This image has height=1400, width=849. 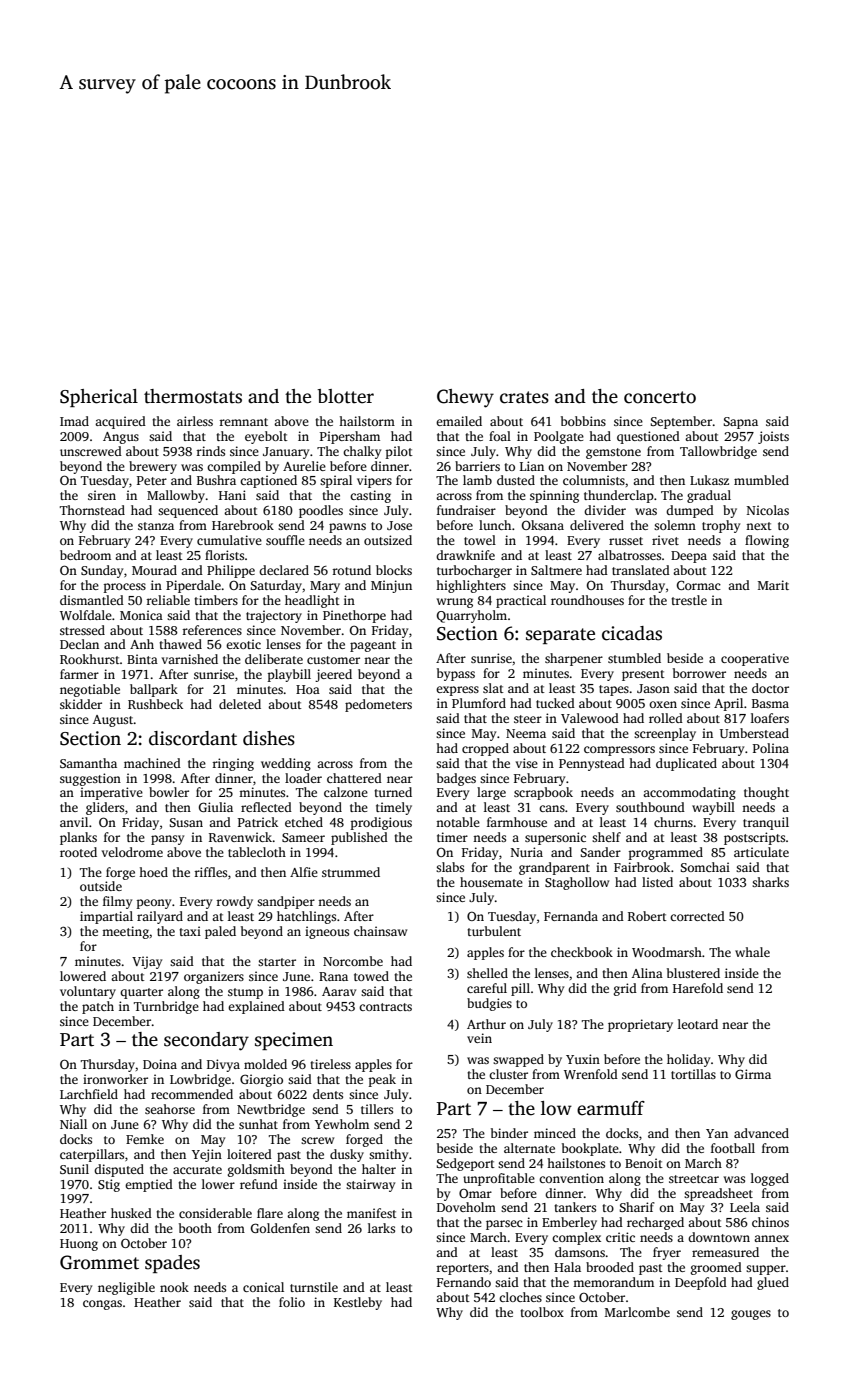 I want to click on slabs, so click(x=450, y=867).
